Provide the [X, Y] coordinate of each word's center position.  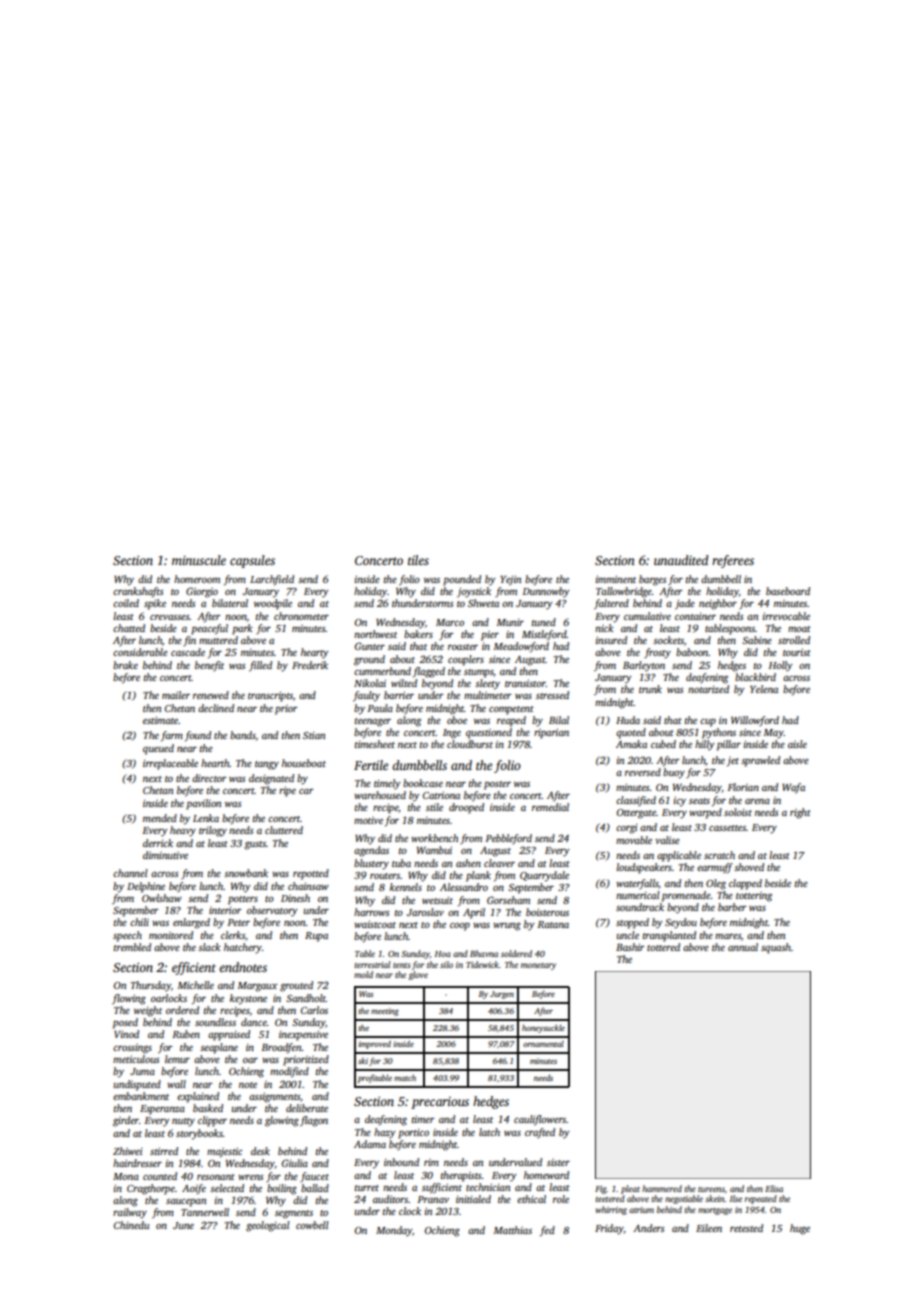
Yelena [764, 689]
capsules [252, 561]
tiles [418, 560]
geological [268, 1226]
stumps [479, 673]
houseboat [304, 763]
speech [127, 936]
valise [667, 840]
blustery [371, 864]
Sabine [757, 640]
